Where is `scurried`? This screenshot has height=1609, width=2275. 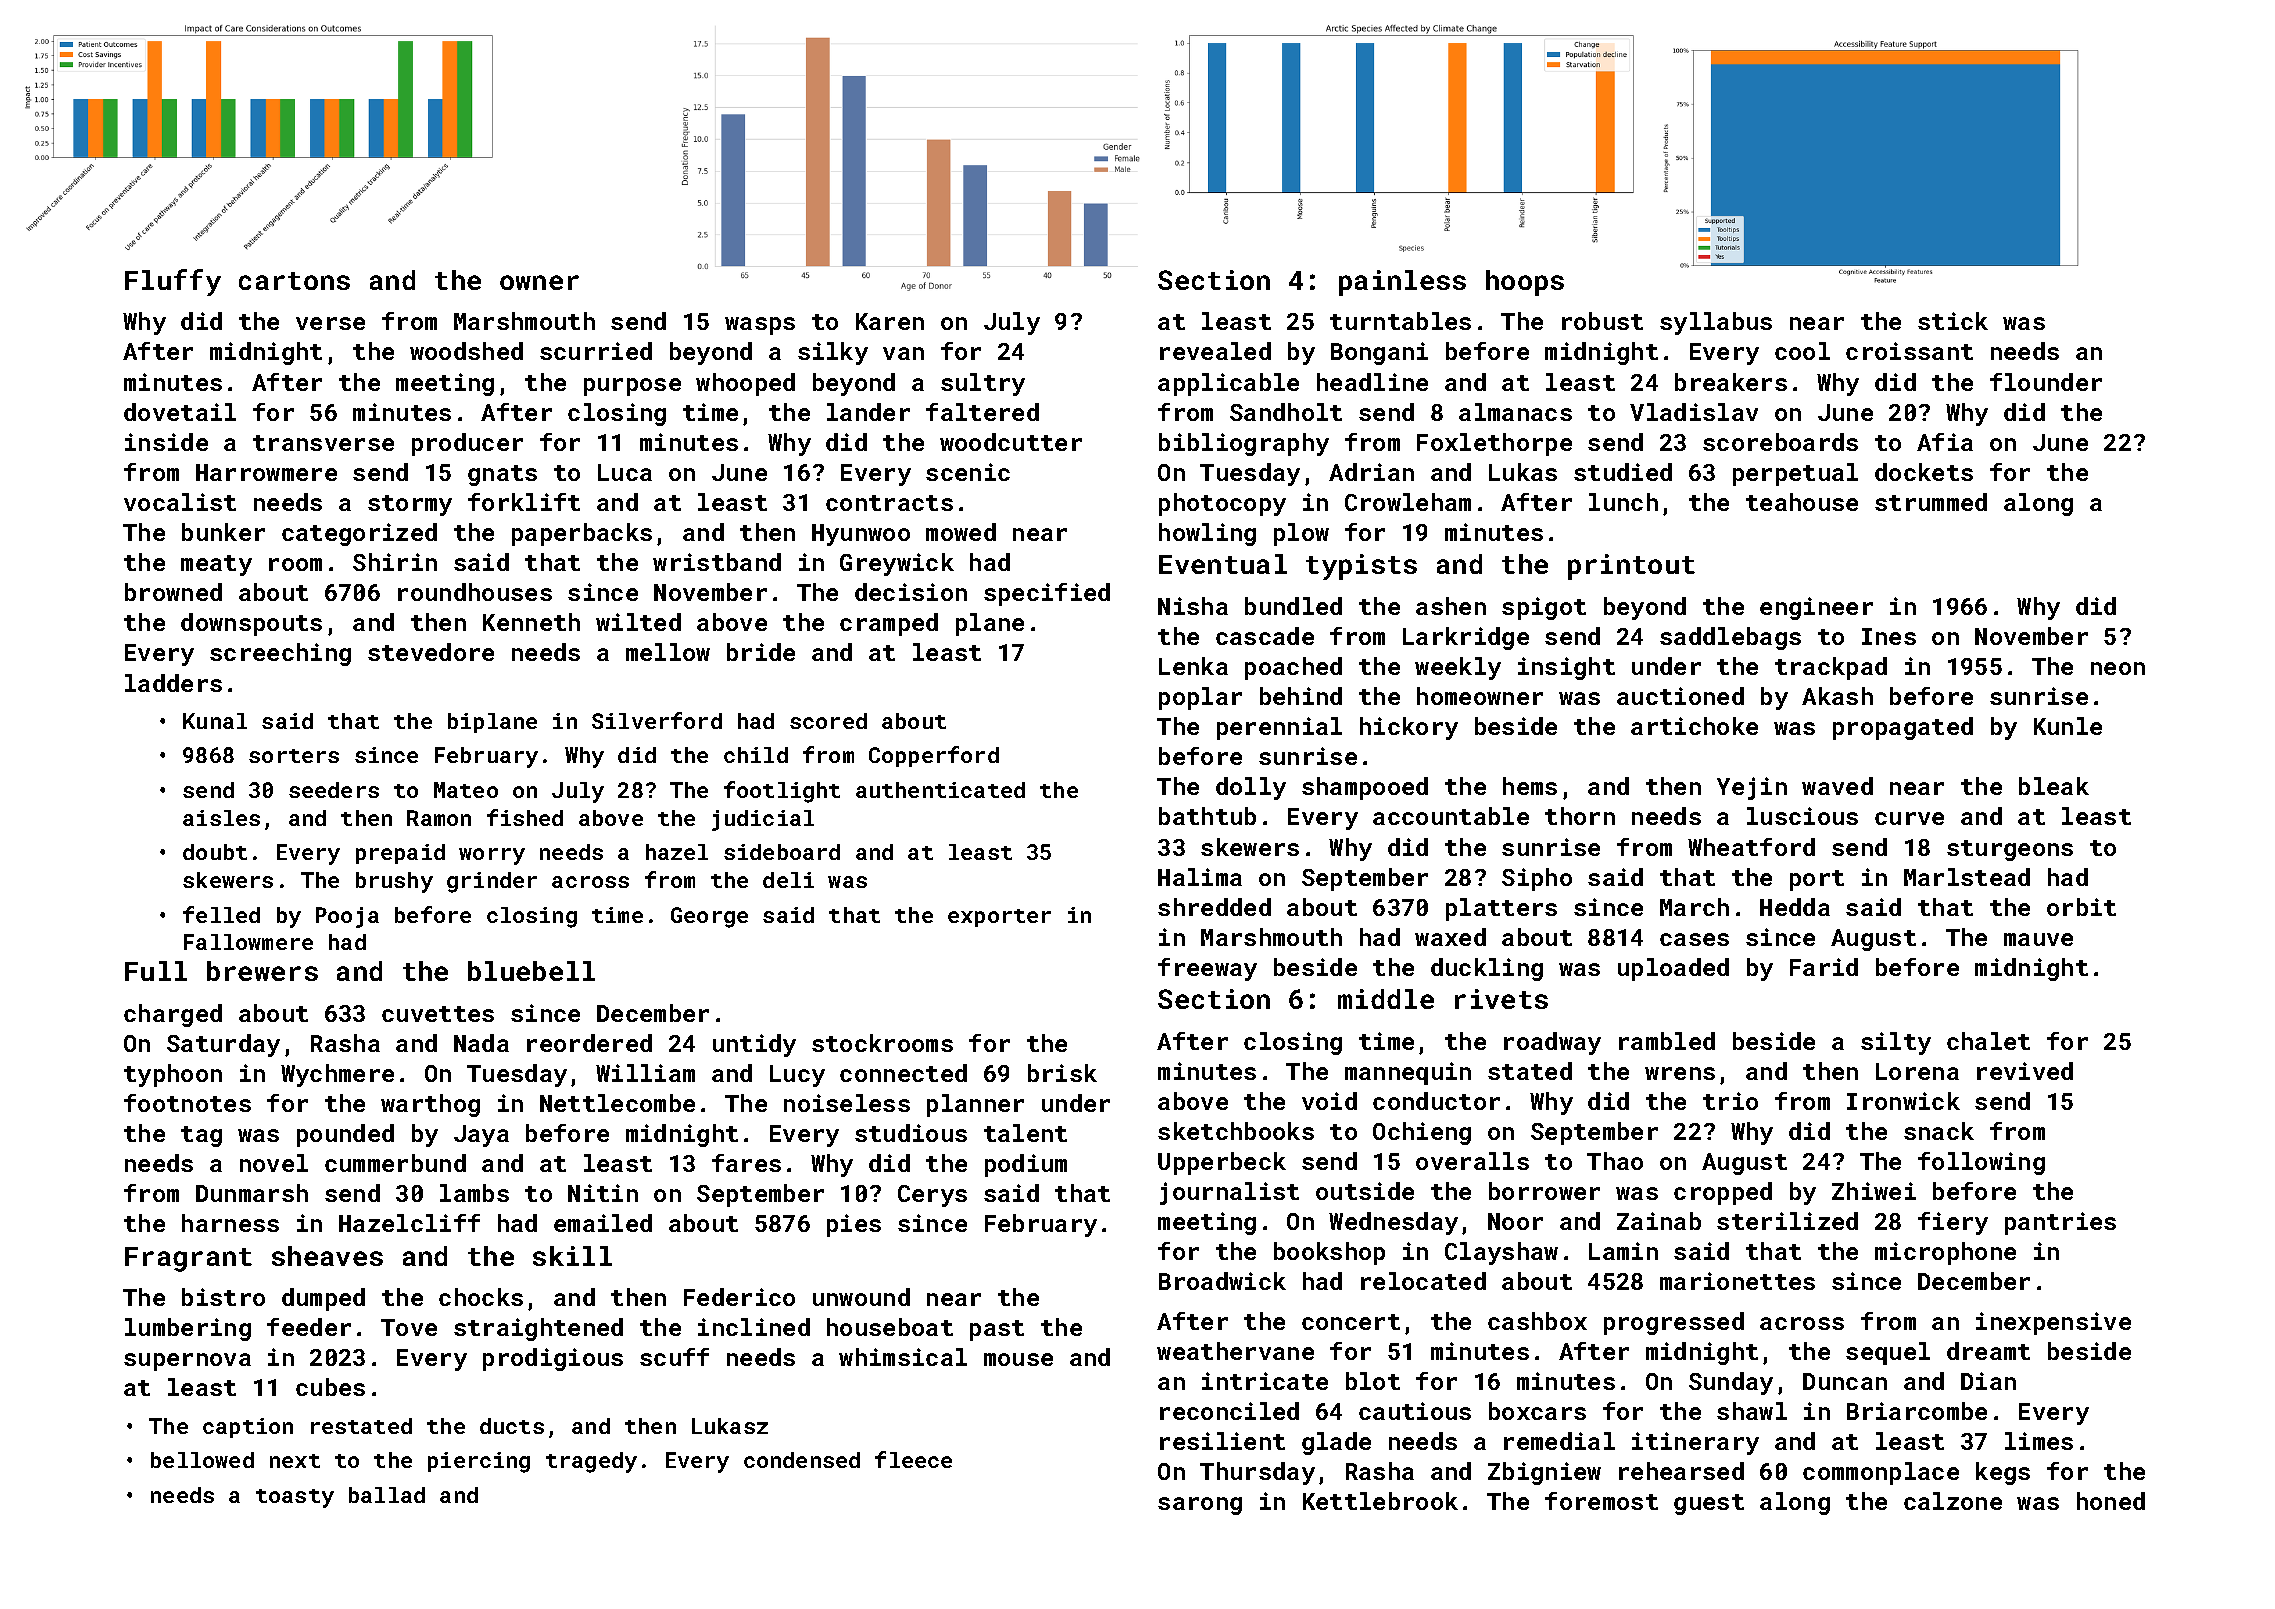
scurried is located at coordinates (596, 351).
